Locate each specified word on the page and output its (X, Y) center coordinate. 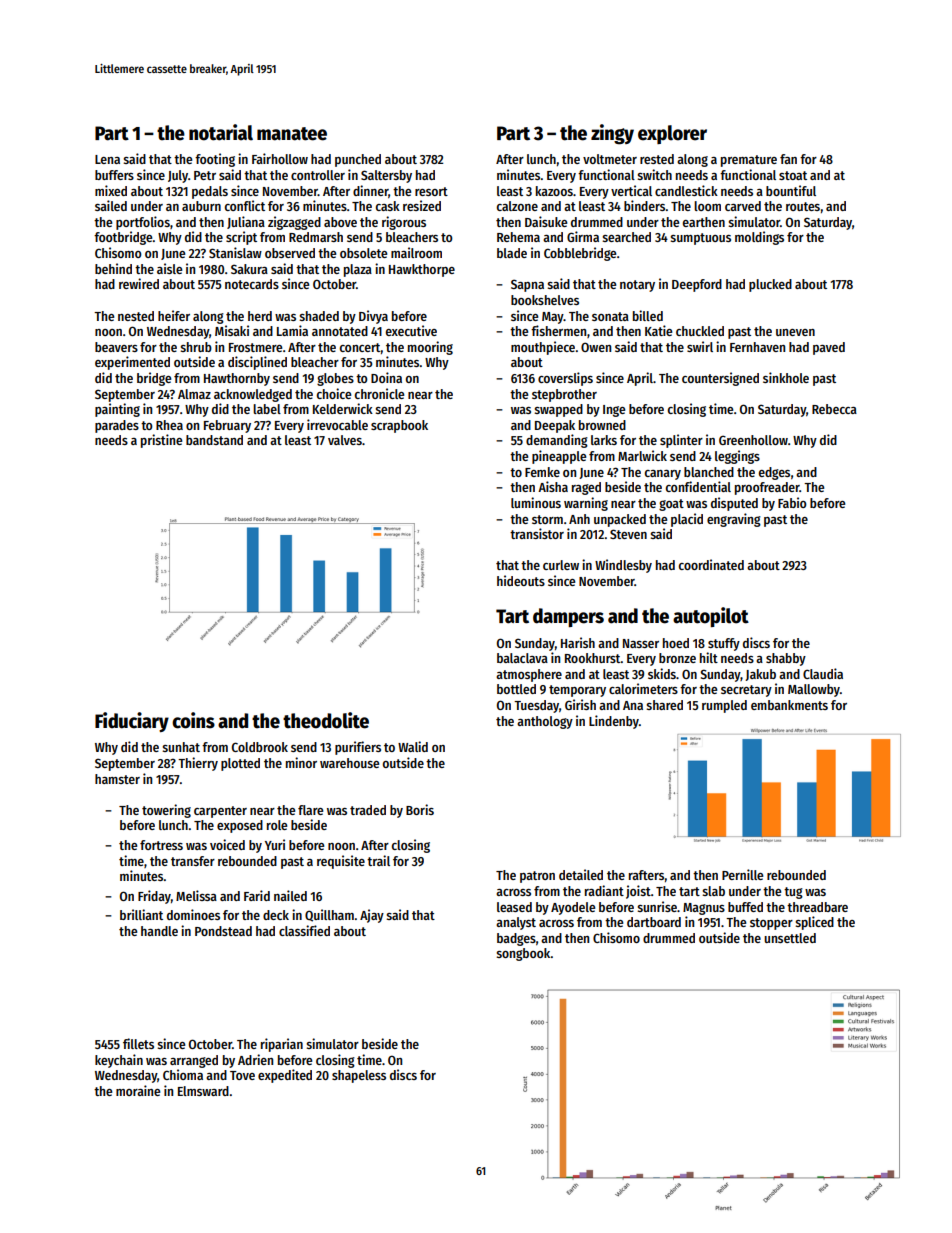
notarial (221, 132)
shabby (786, 659)
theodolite (326, 720)
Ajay (372, 916)
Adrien (255, 1059)
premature (749, 161)
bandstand (214, 440)
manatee (292, 134)
